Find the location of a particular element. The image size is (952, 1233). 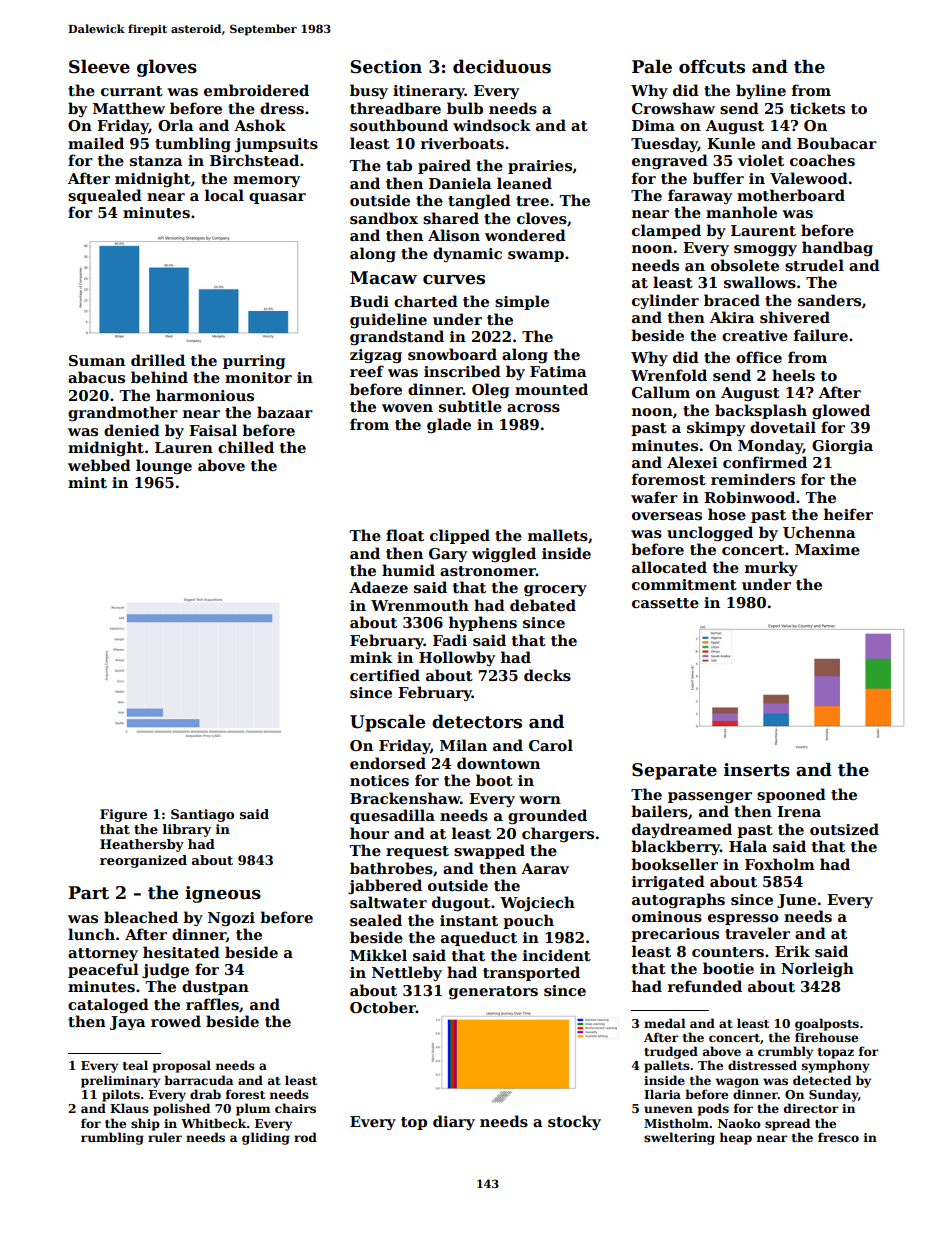

Sleeve is located at coordinates (99, 66).
